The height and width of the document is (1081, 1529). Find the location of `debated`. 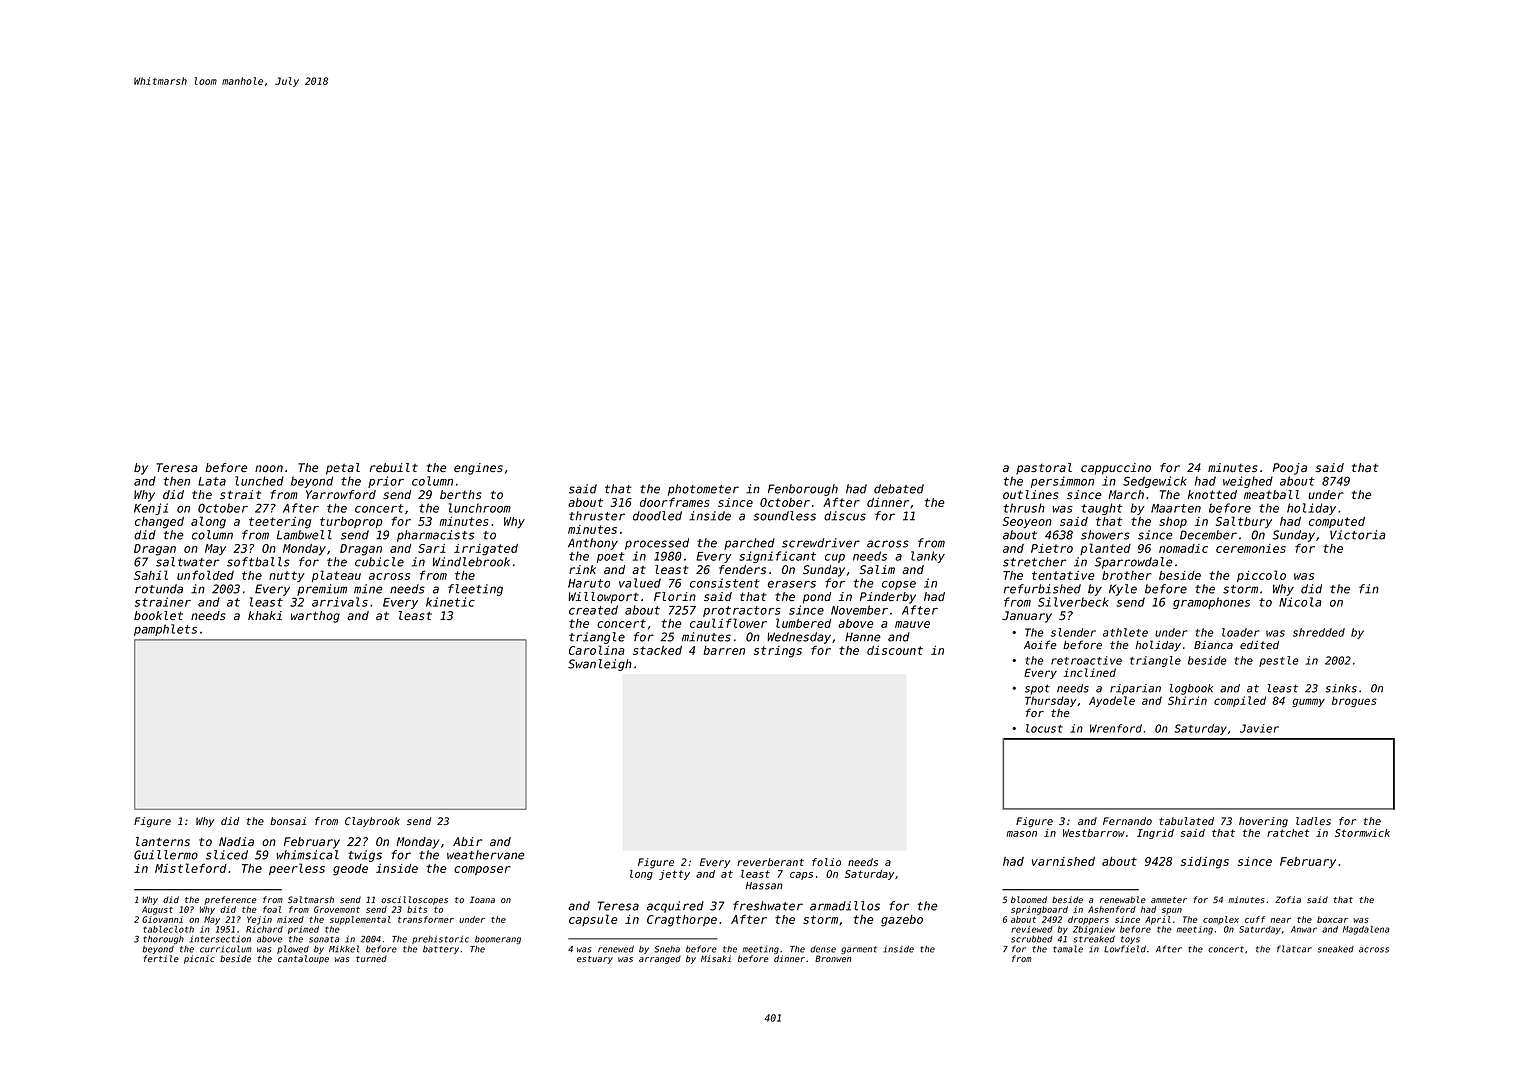

debated is located at coordinates (899, 489).
